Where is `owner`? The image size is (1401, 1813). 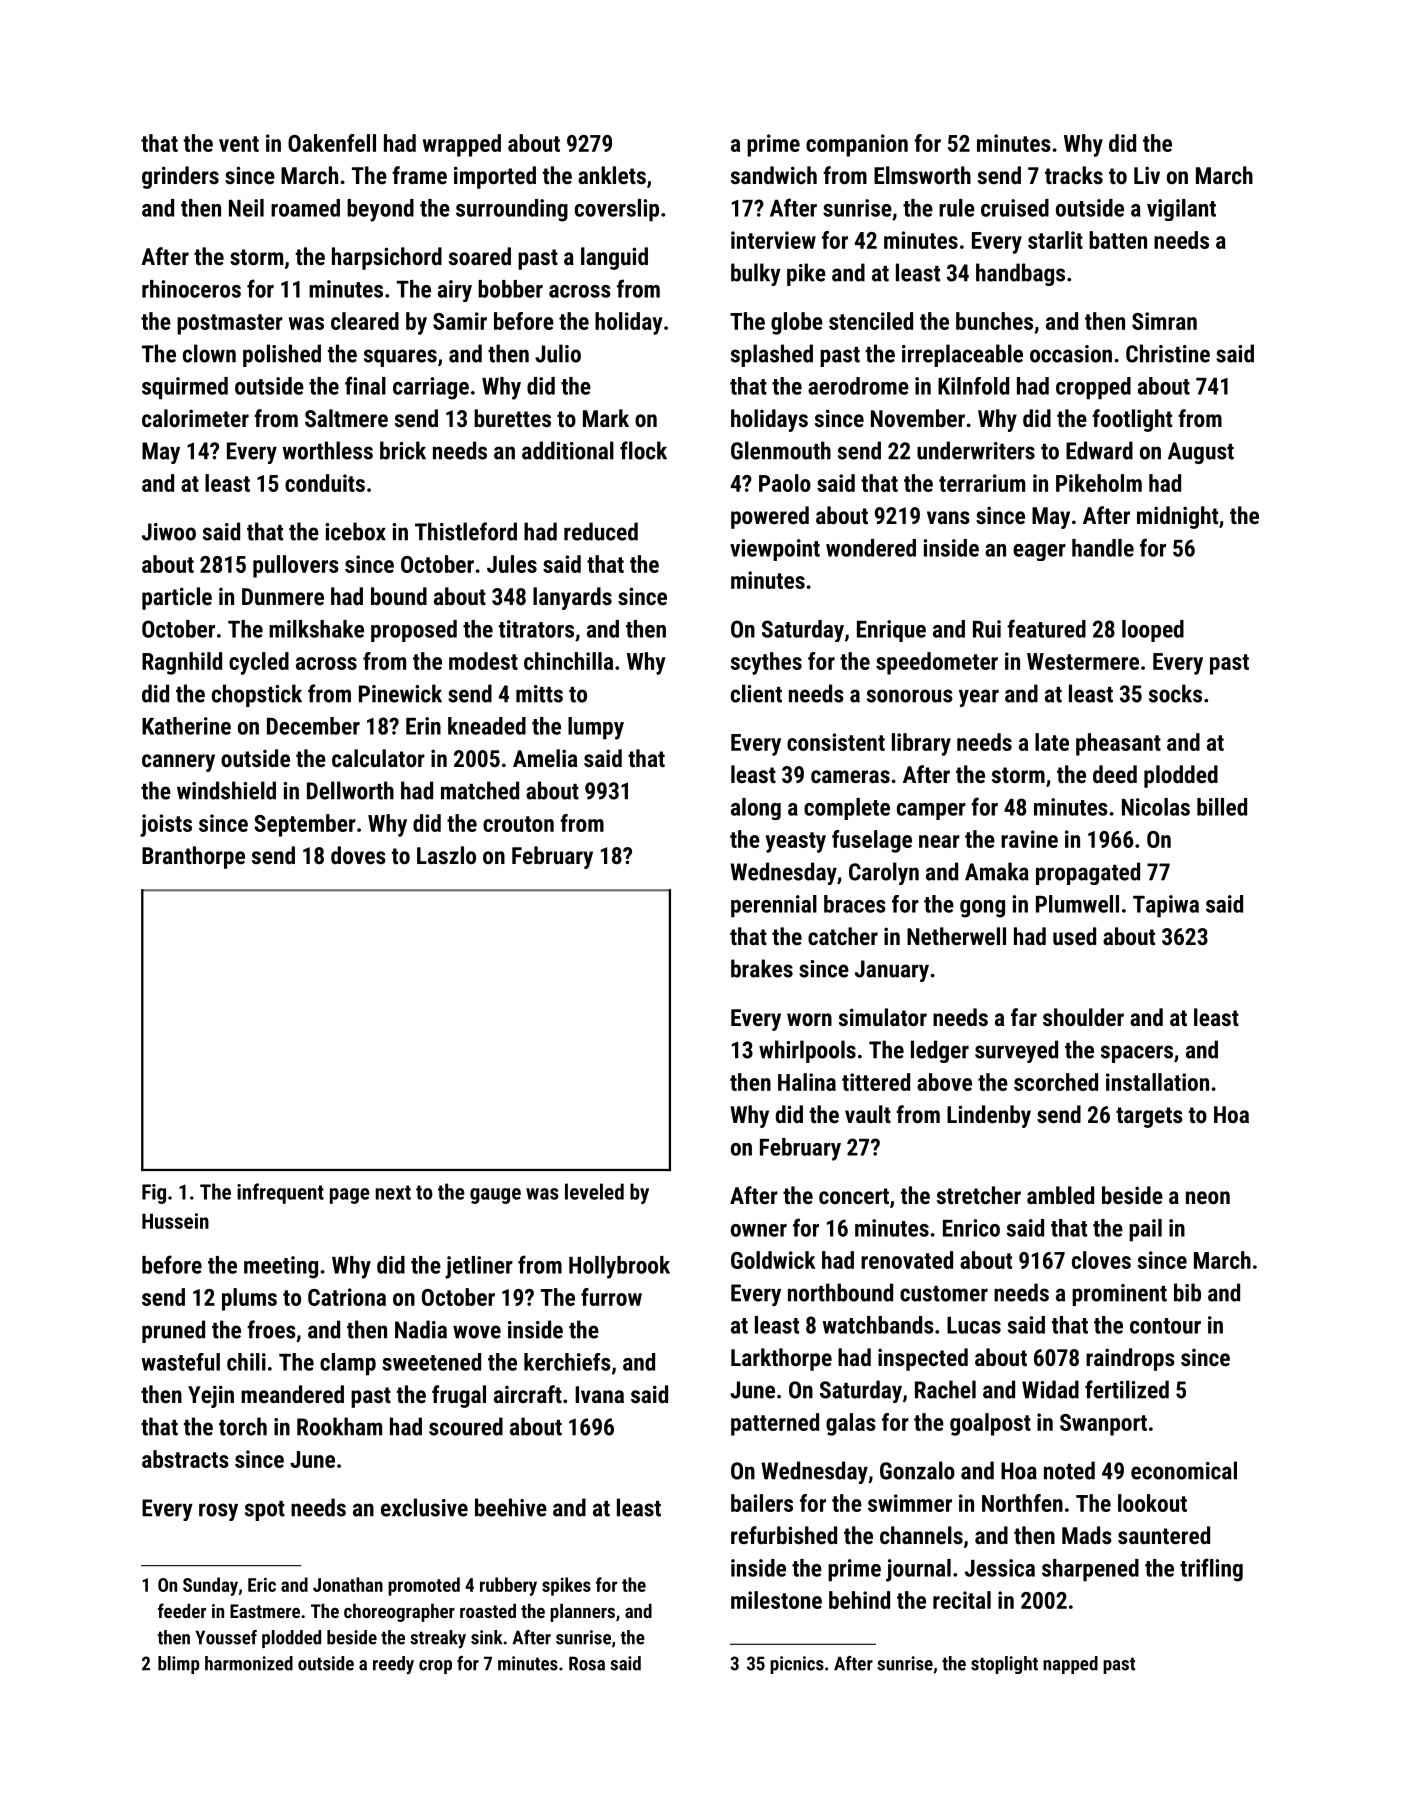
owner is located at coordinates (759, 1230).
